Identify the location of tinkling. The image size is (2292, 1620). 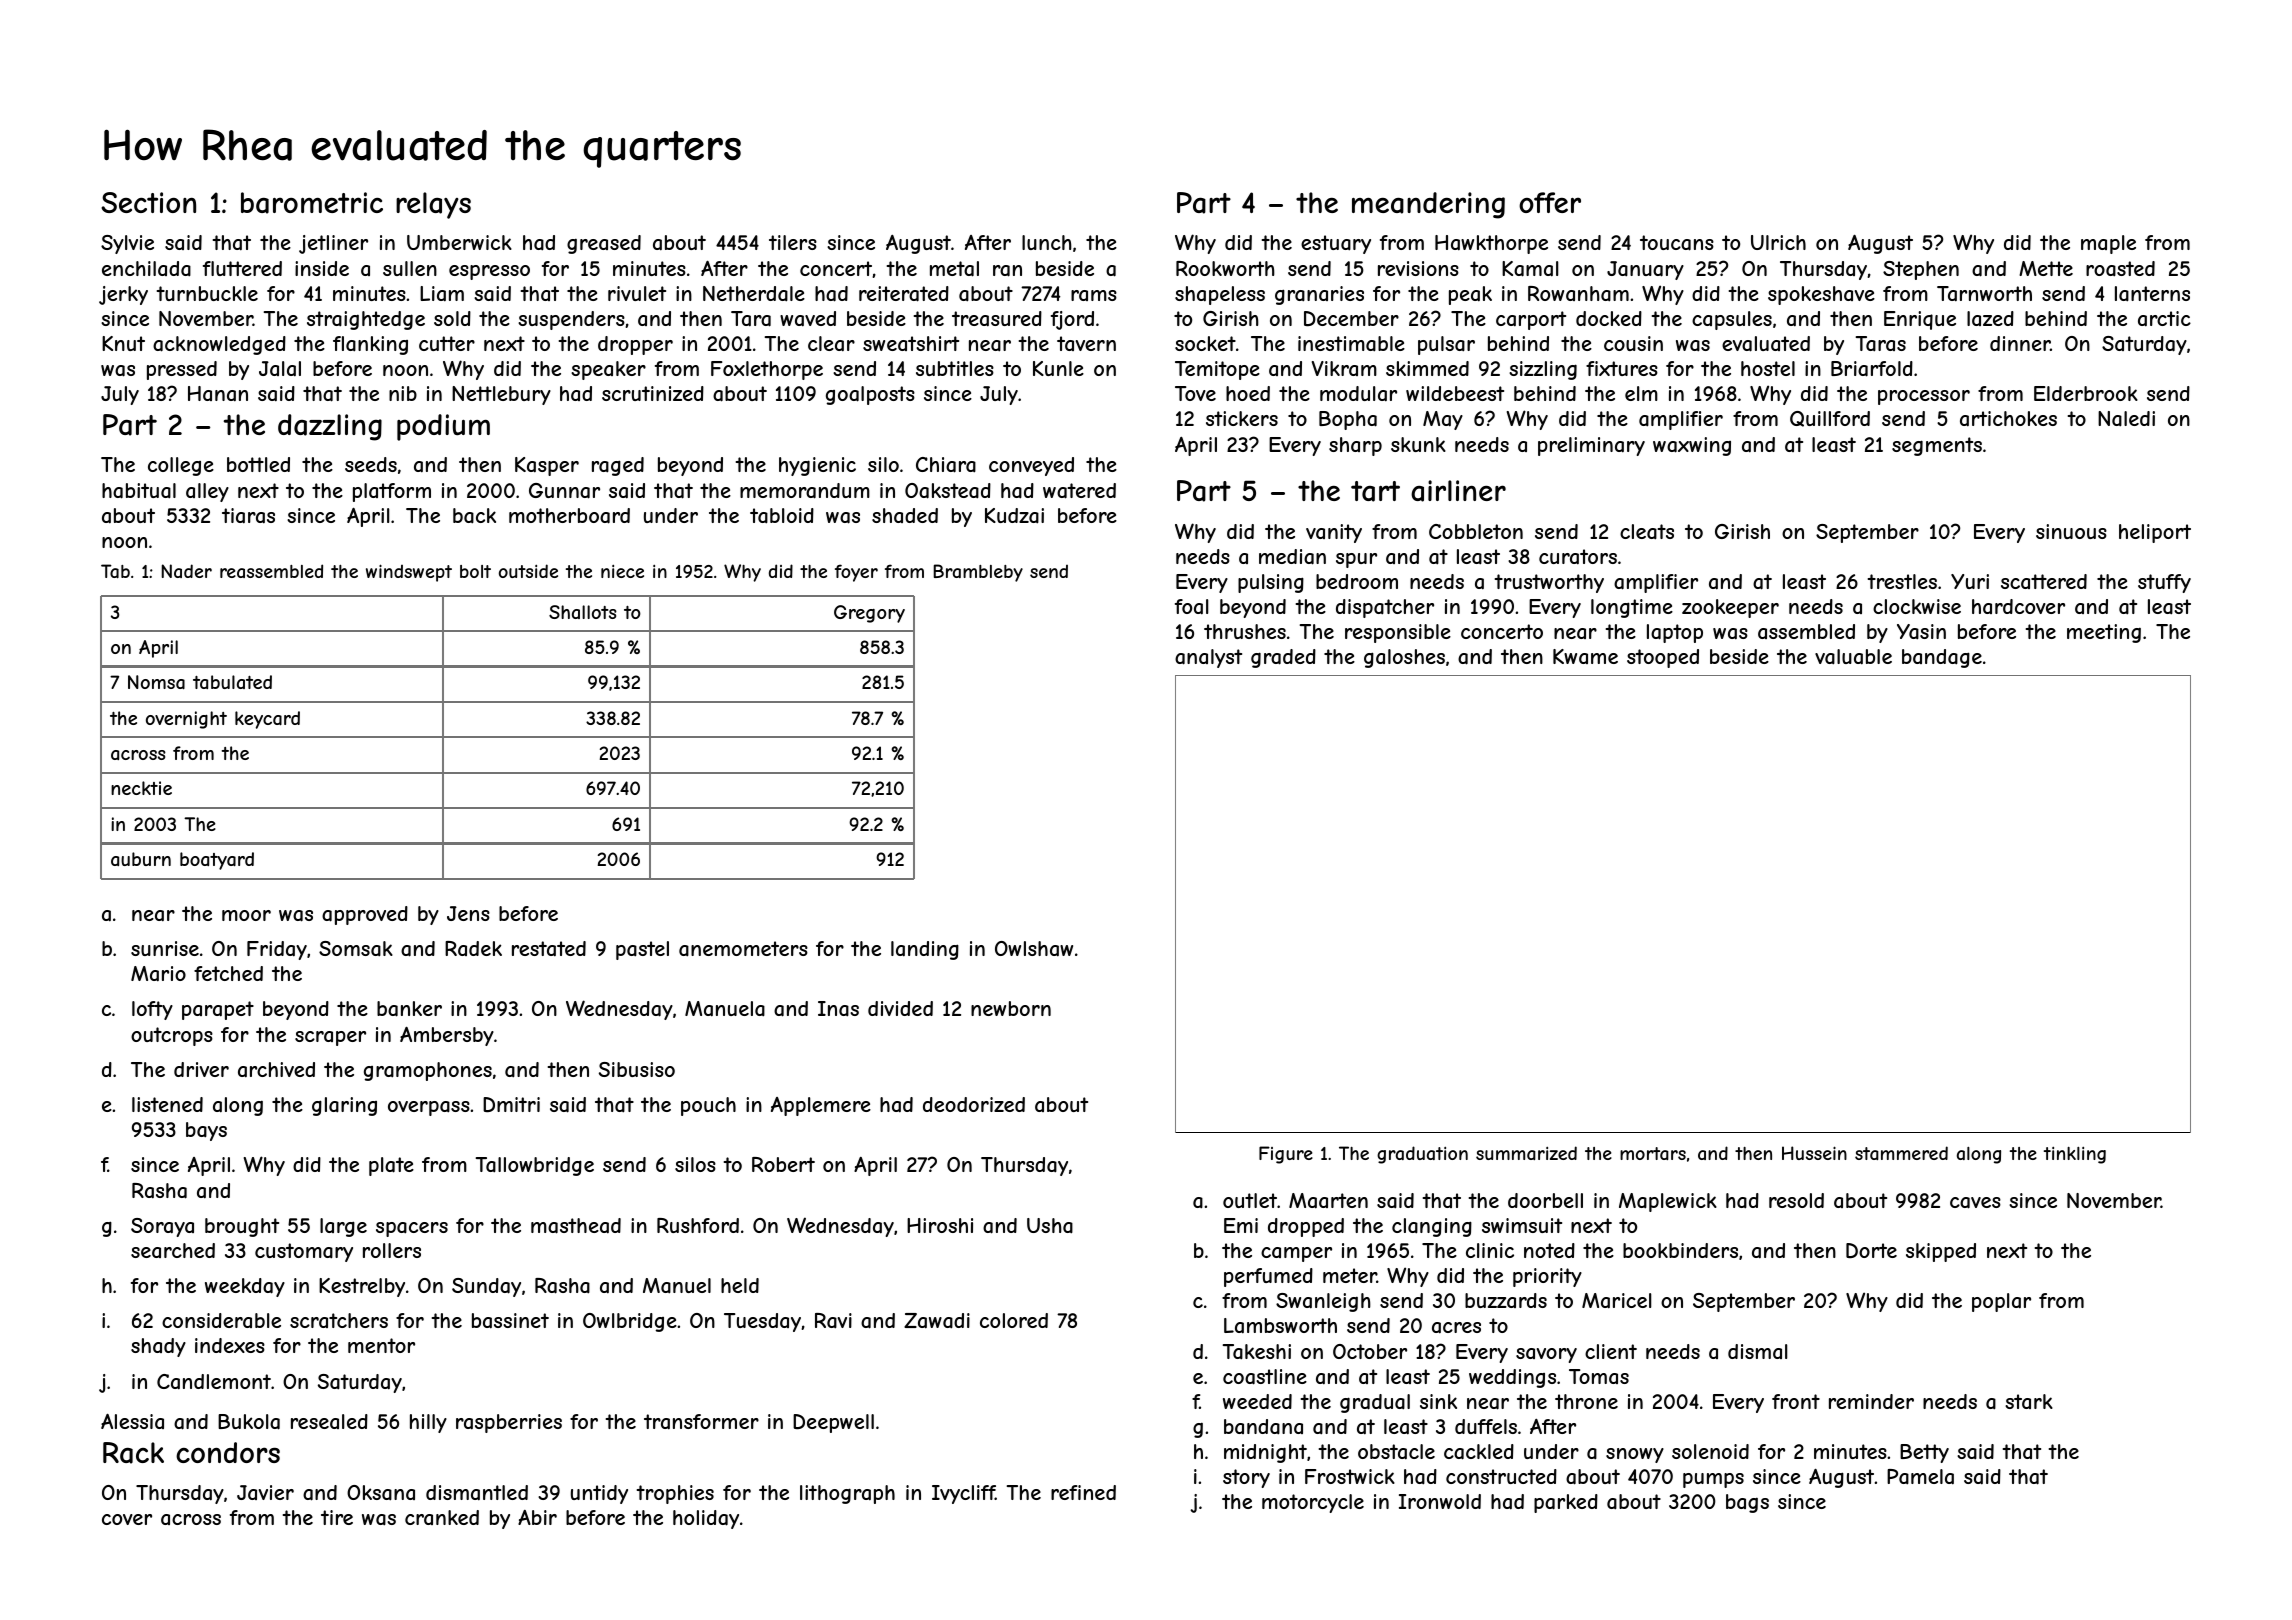
(2075, 1155).
